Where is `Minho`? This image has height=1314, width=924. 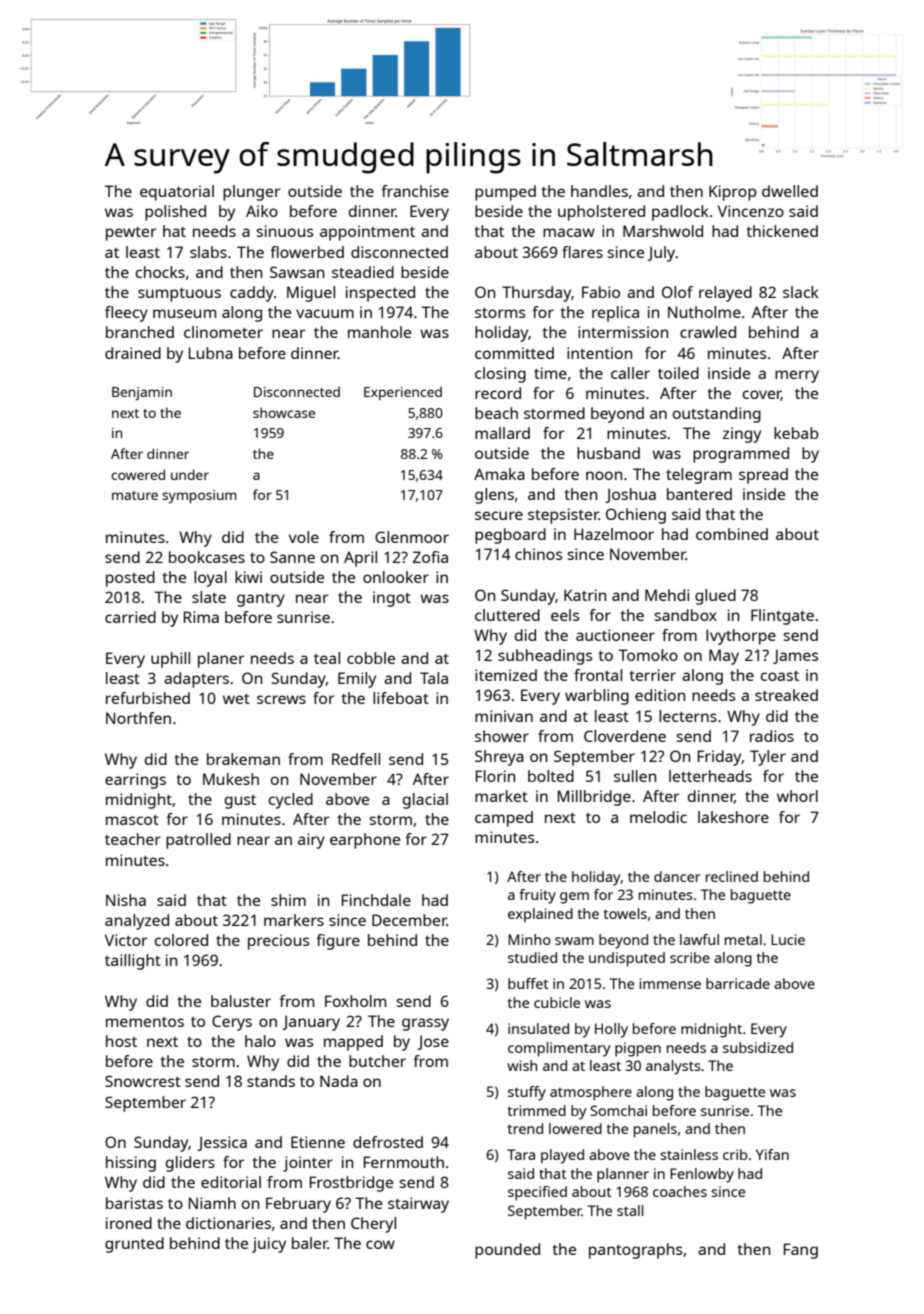 Minho is located at coordinates (529, 939).
